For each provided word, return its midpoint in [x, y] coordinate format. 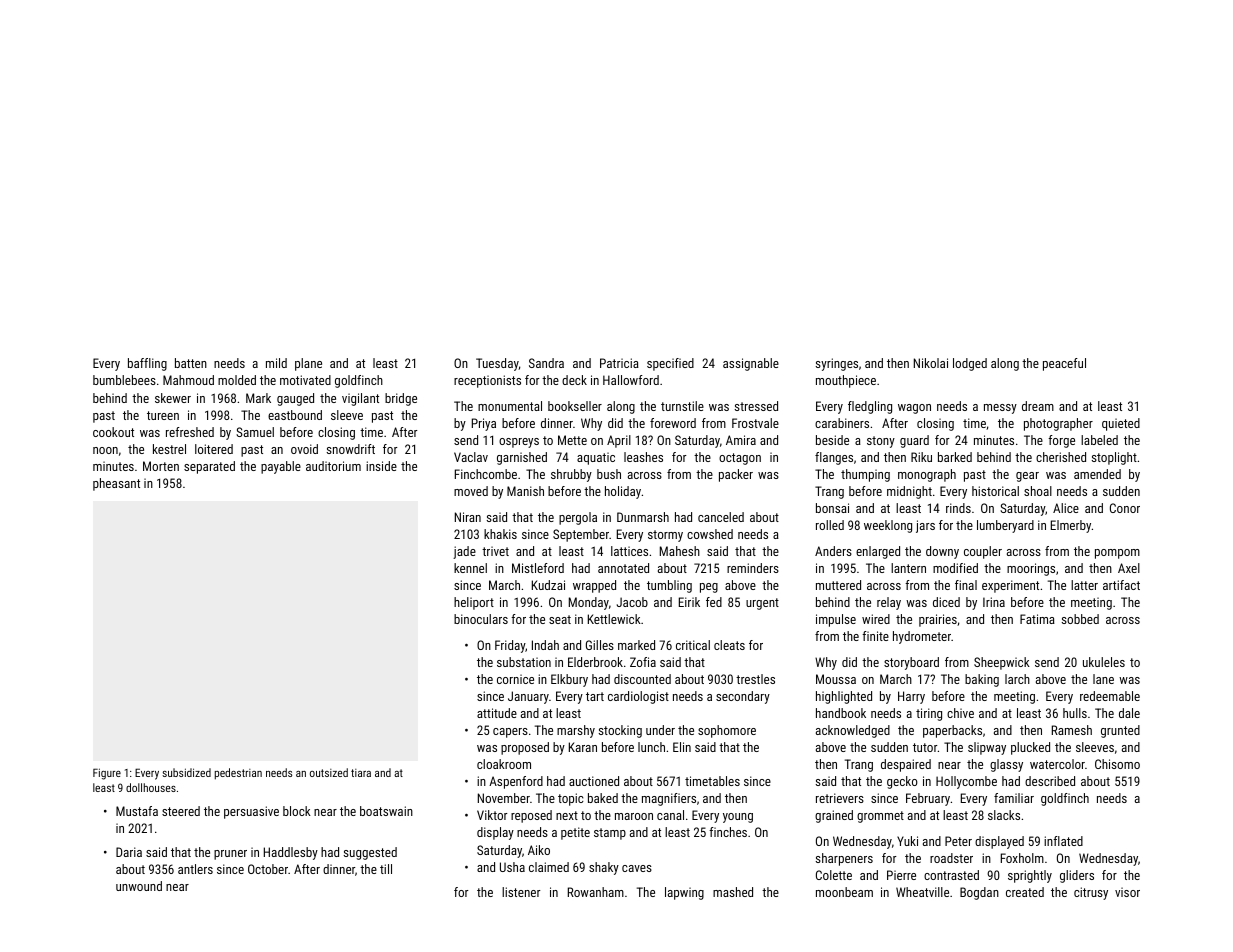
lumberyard [1005, 526]
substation [524, 662]
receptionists [487, 381]
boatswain [386, 811]
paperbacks [952, 731]
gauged [295, 399]
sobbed [1080, 619]
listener [521, 892]
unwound [139, 886]
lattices [629, 551]
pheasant [116, 484]
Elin [682, 747]
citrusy [1091, 893]
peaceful [1064, 364]
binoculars [481, 619]
